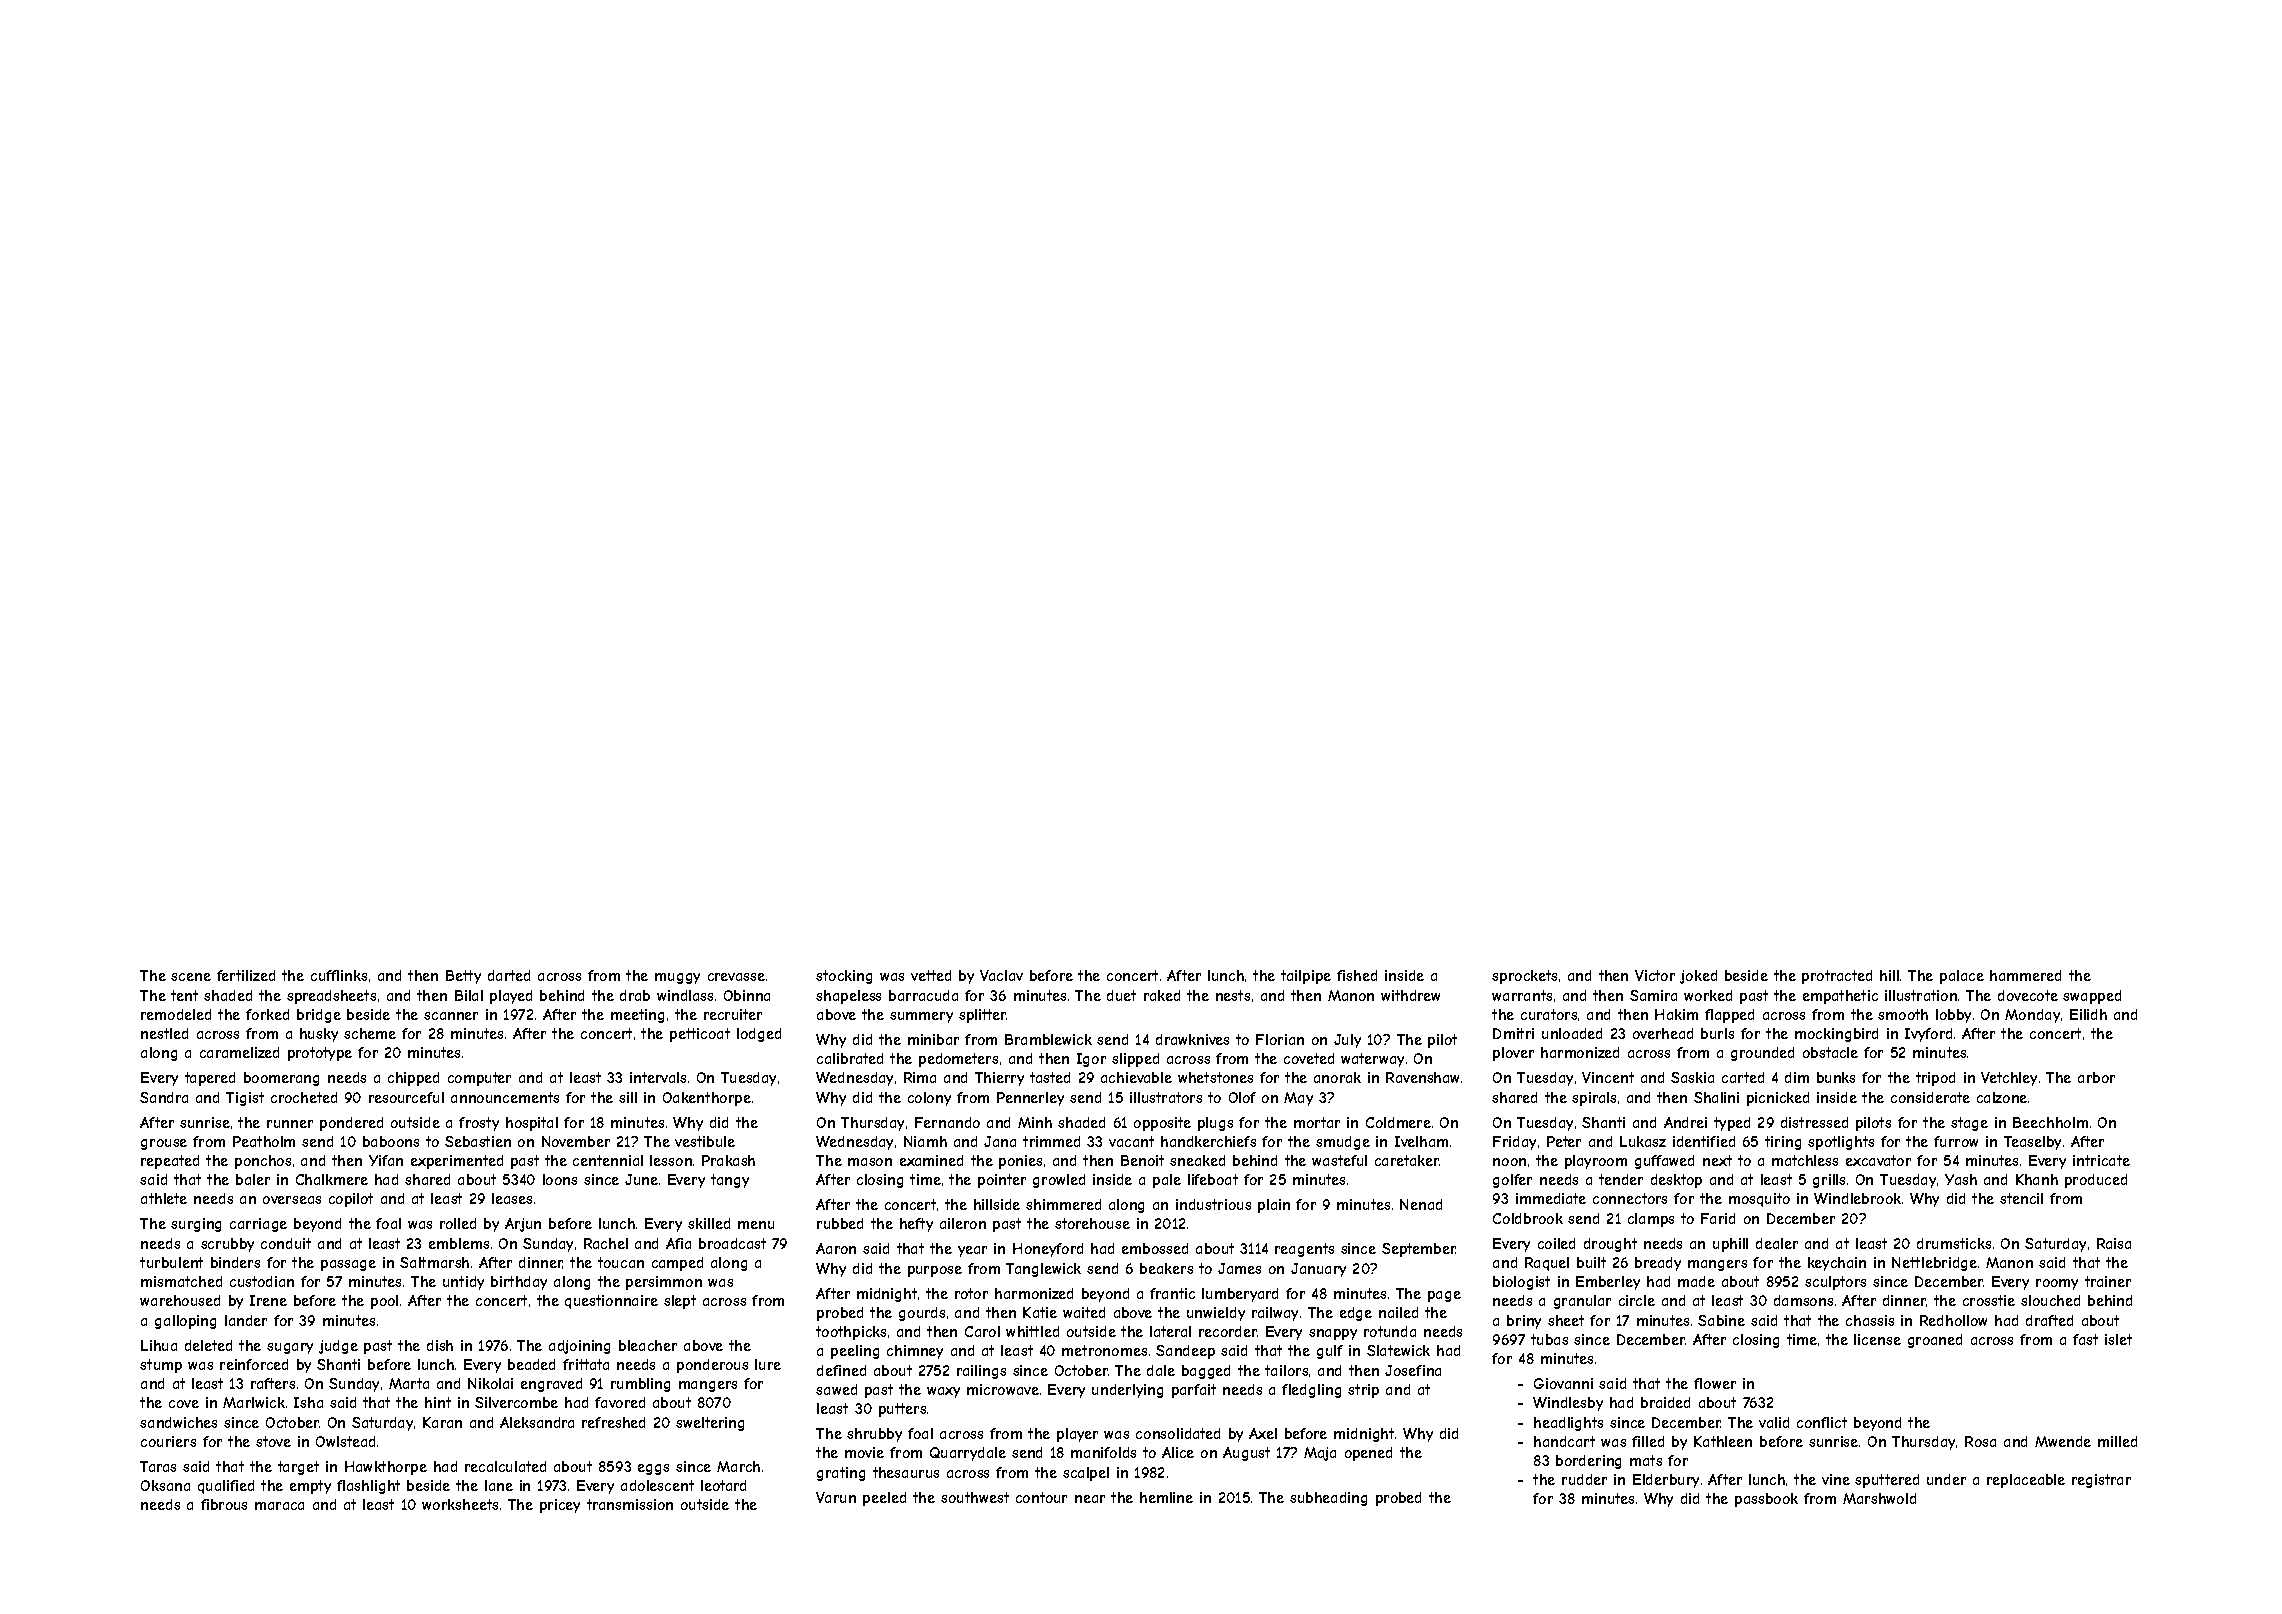 The height and width of the page is (1614, 2282). Describe the element at coordinates (262, 1281) in the page. I see `custodian` at that location.
